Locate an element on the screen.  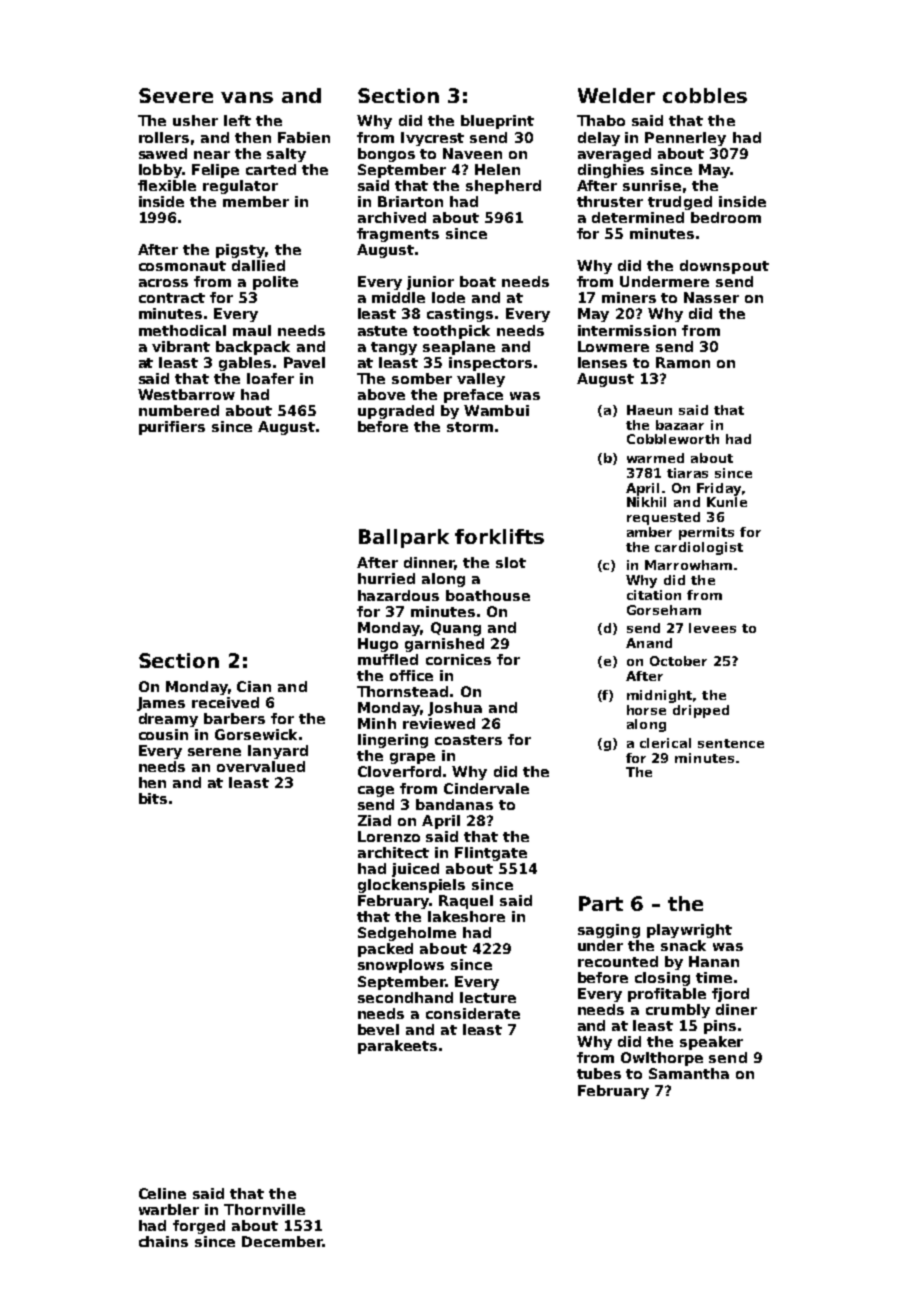
Ballpark is located at coordinates (404, 538).
